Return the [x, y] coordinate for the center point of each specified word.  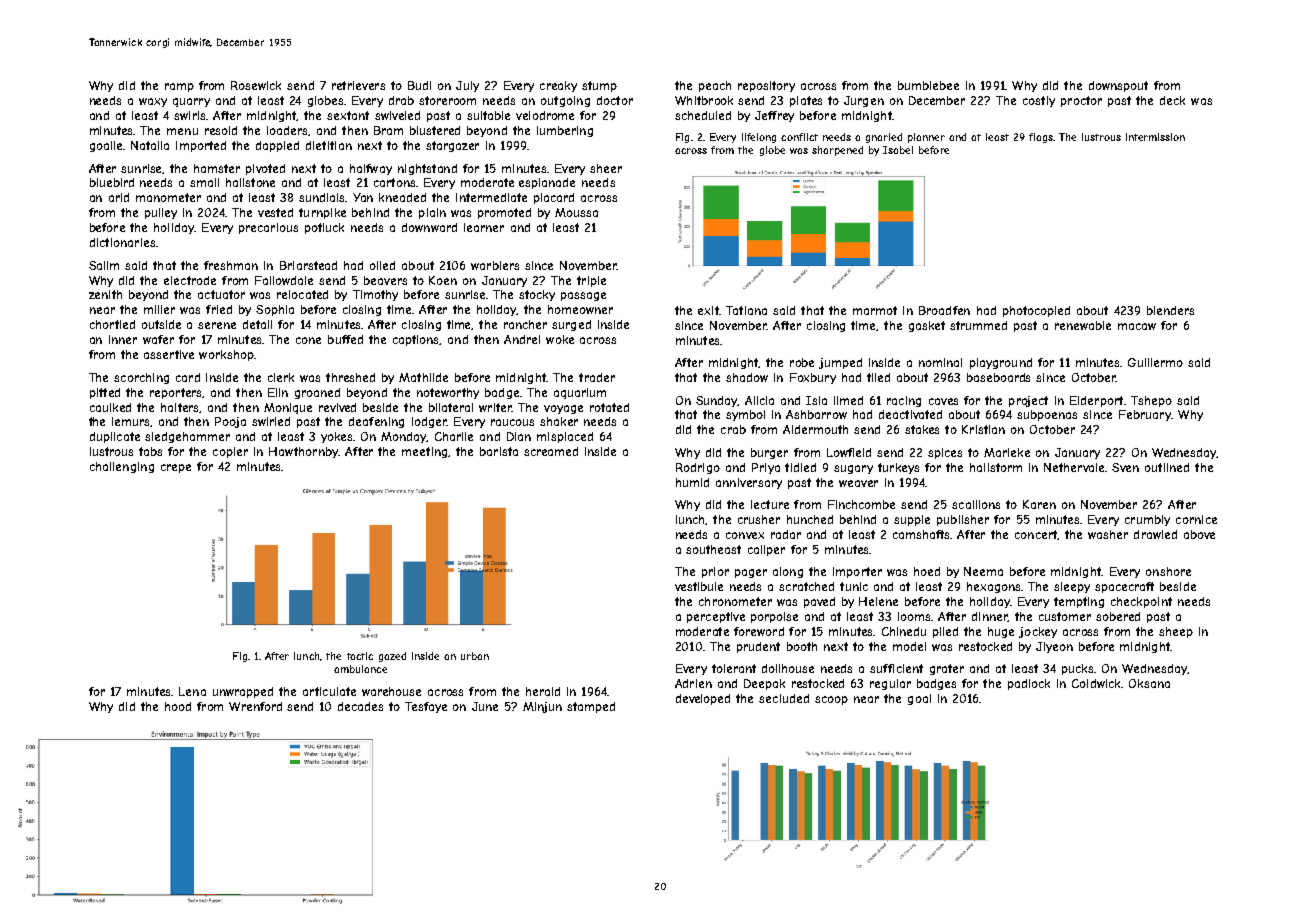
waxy [153, 102]
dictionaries [122, 242]
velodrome [545, 115]
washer [1108, 534]
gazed [392, 657]
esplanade [547, 183]
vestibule [699, 586]
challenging [122, 467]
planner [926, 138]
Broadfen [944, 310]
